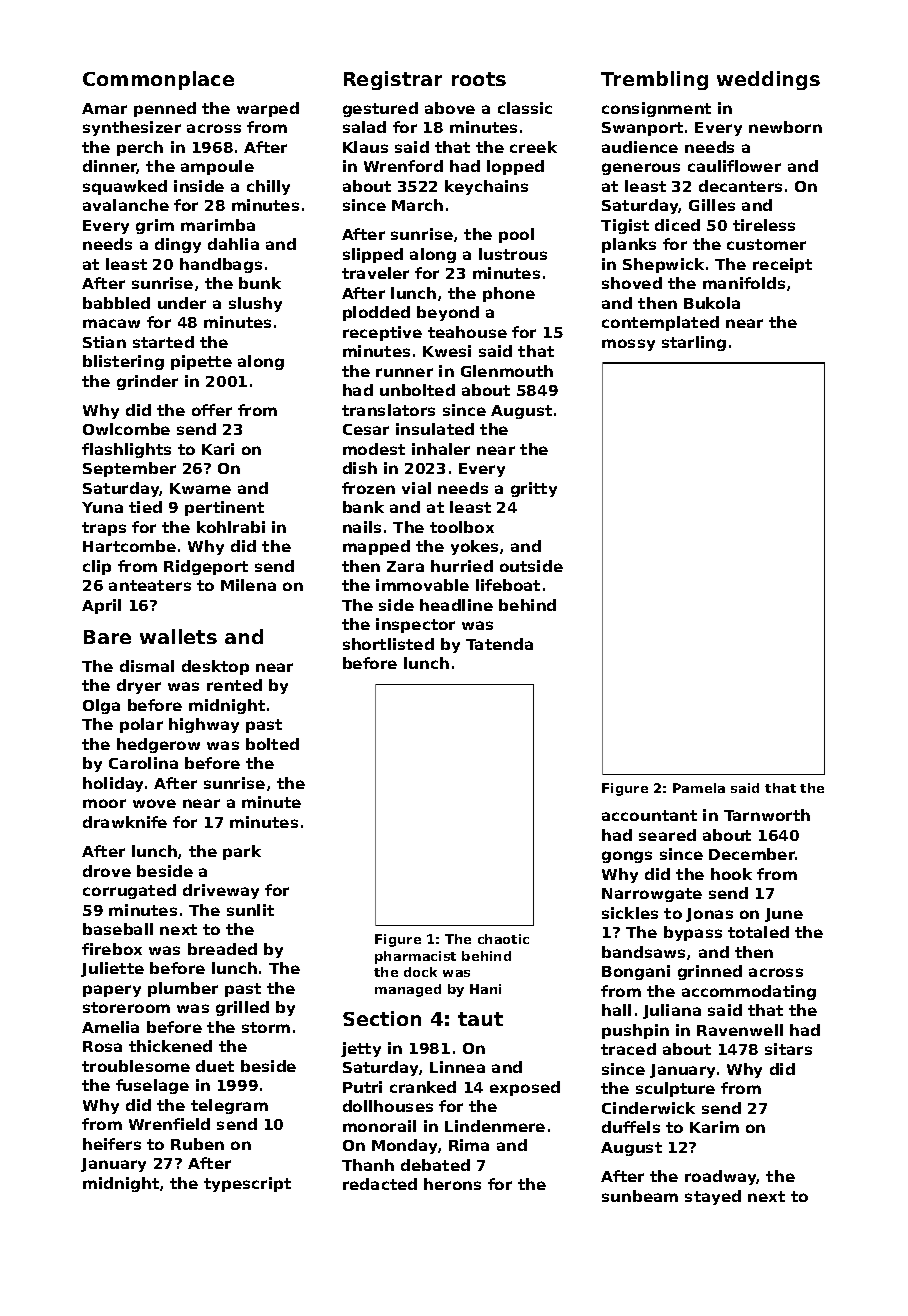 Image resolution: width=908 pixels, height=1316 pixels. What do you see at coordinates (242, 852) in the screenshot?
I see `park` at bounding box center [242, 852].
